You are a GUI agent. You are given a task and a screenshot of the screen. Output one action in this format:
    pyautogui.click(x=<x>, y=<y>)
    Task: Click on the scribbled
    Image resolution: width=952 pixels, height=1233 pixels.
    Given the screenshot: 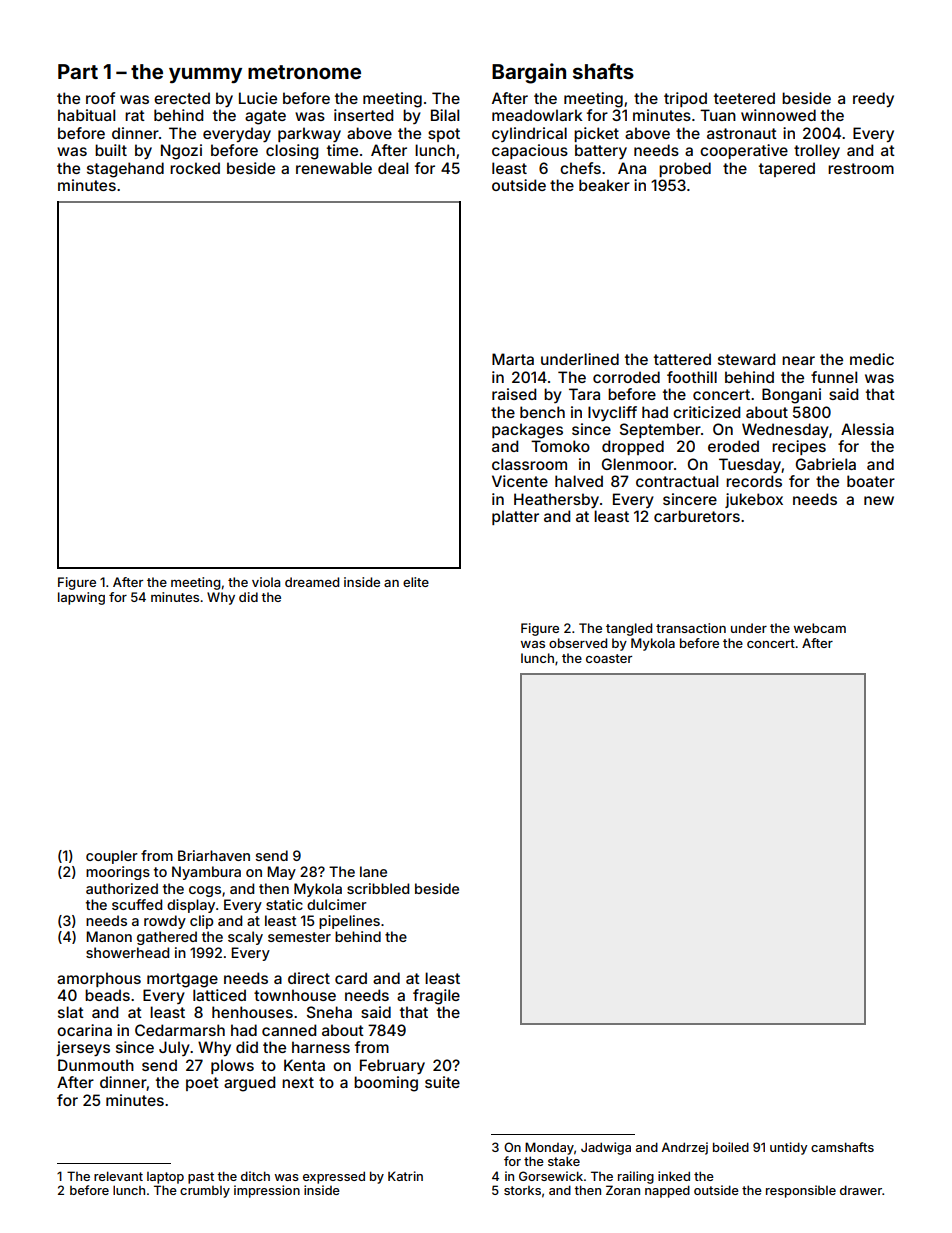 What is the action you would take?
    pyautogui.click(x=378, y=888)
